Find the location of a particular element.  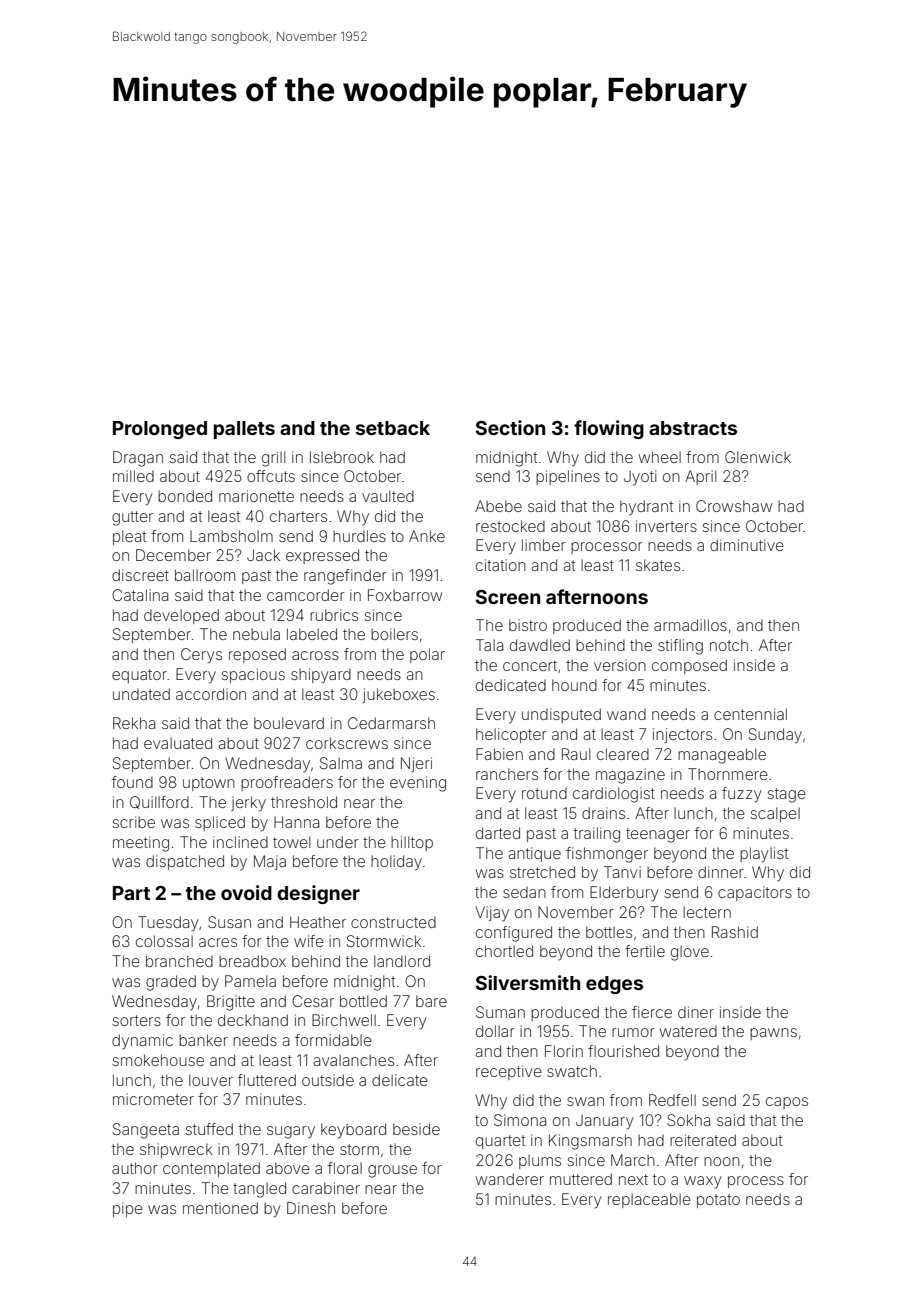

breadbox is located at coordinates (252, 961).
